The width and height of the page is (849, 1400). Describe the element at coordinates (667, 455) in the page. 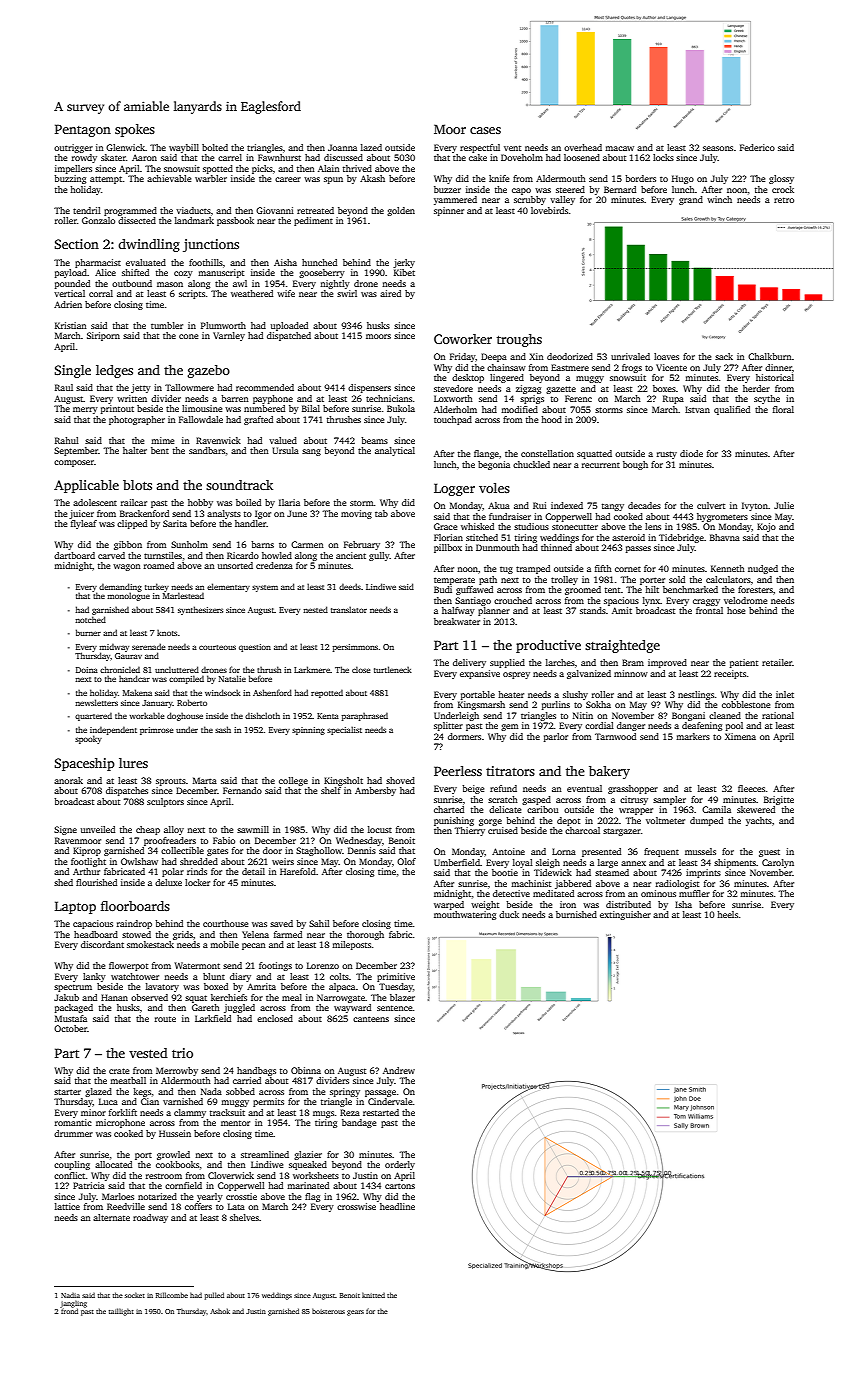

I see `rusty` at that location.
